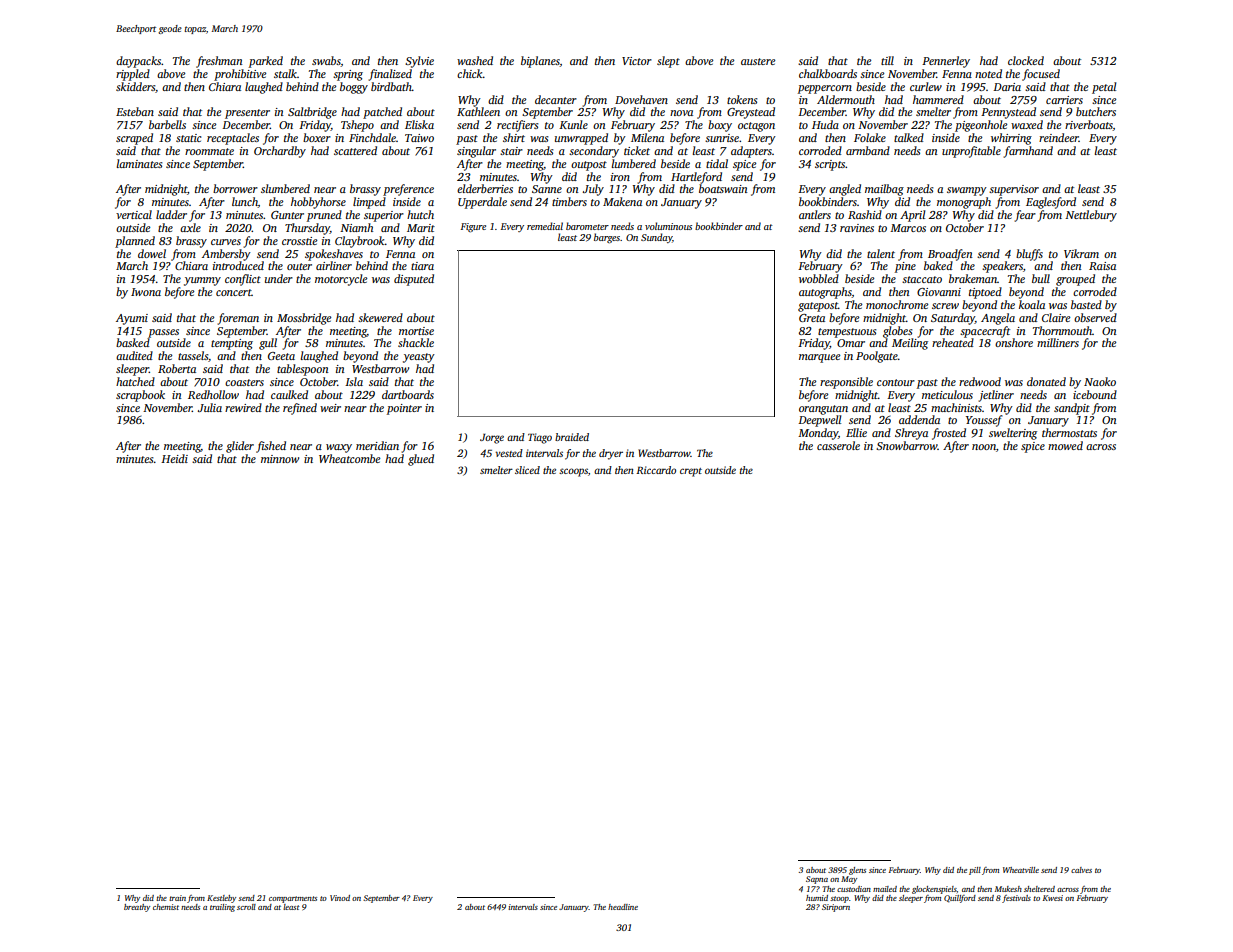 Image resolution: width=1233 pixels, height=952 pixels. Describe the element at coordinates (573, 472) in the screenshot. I see `scoops` at that location.
